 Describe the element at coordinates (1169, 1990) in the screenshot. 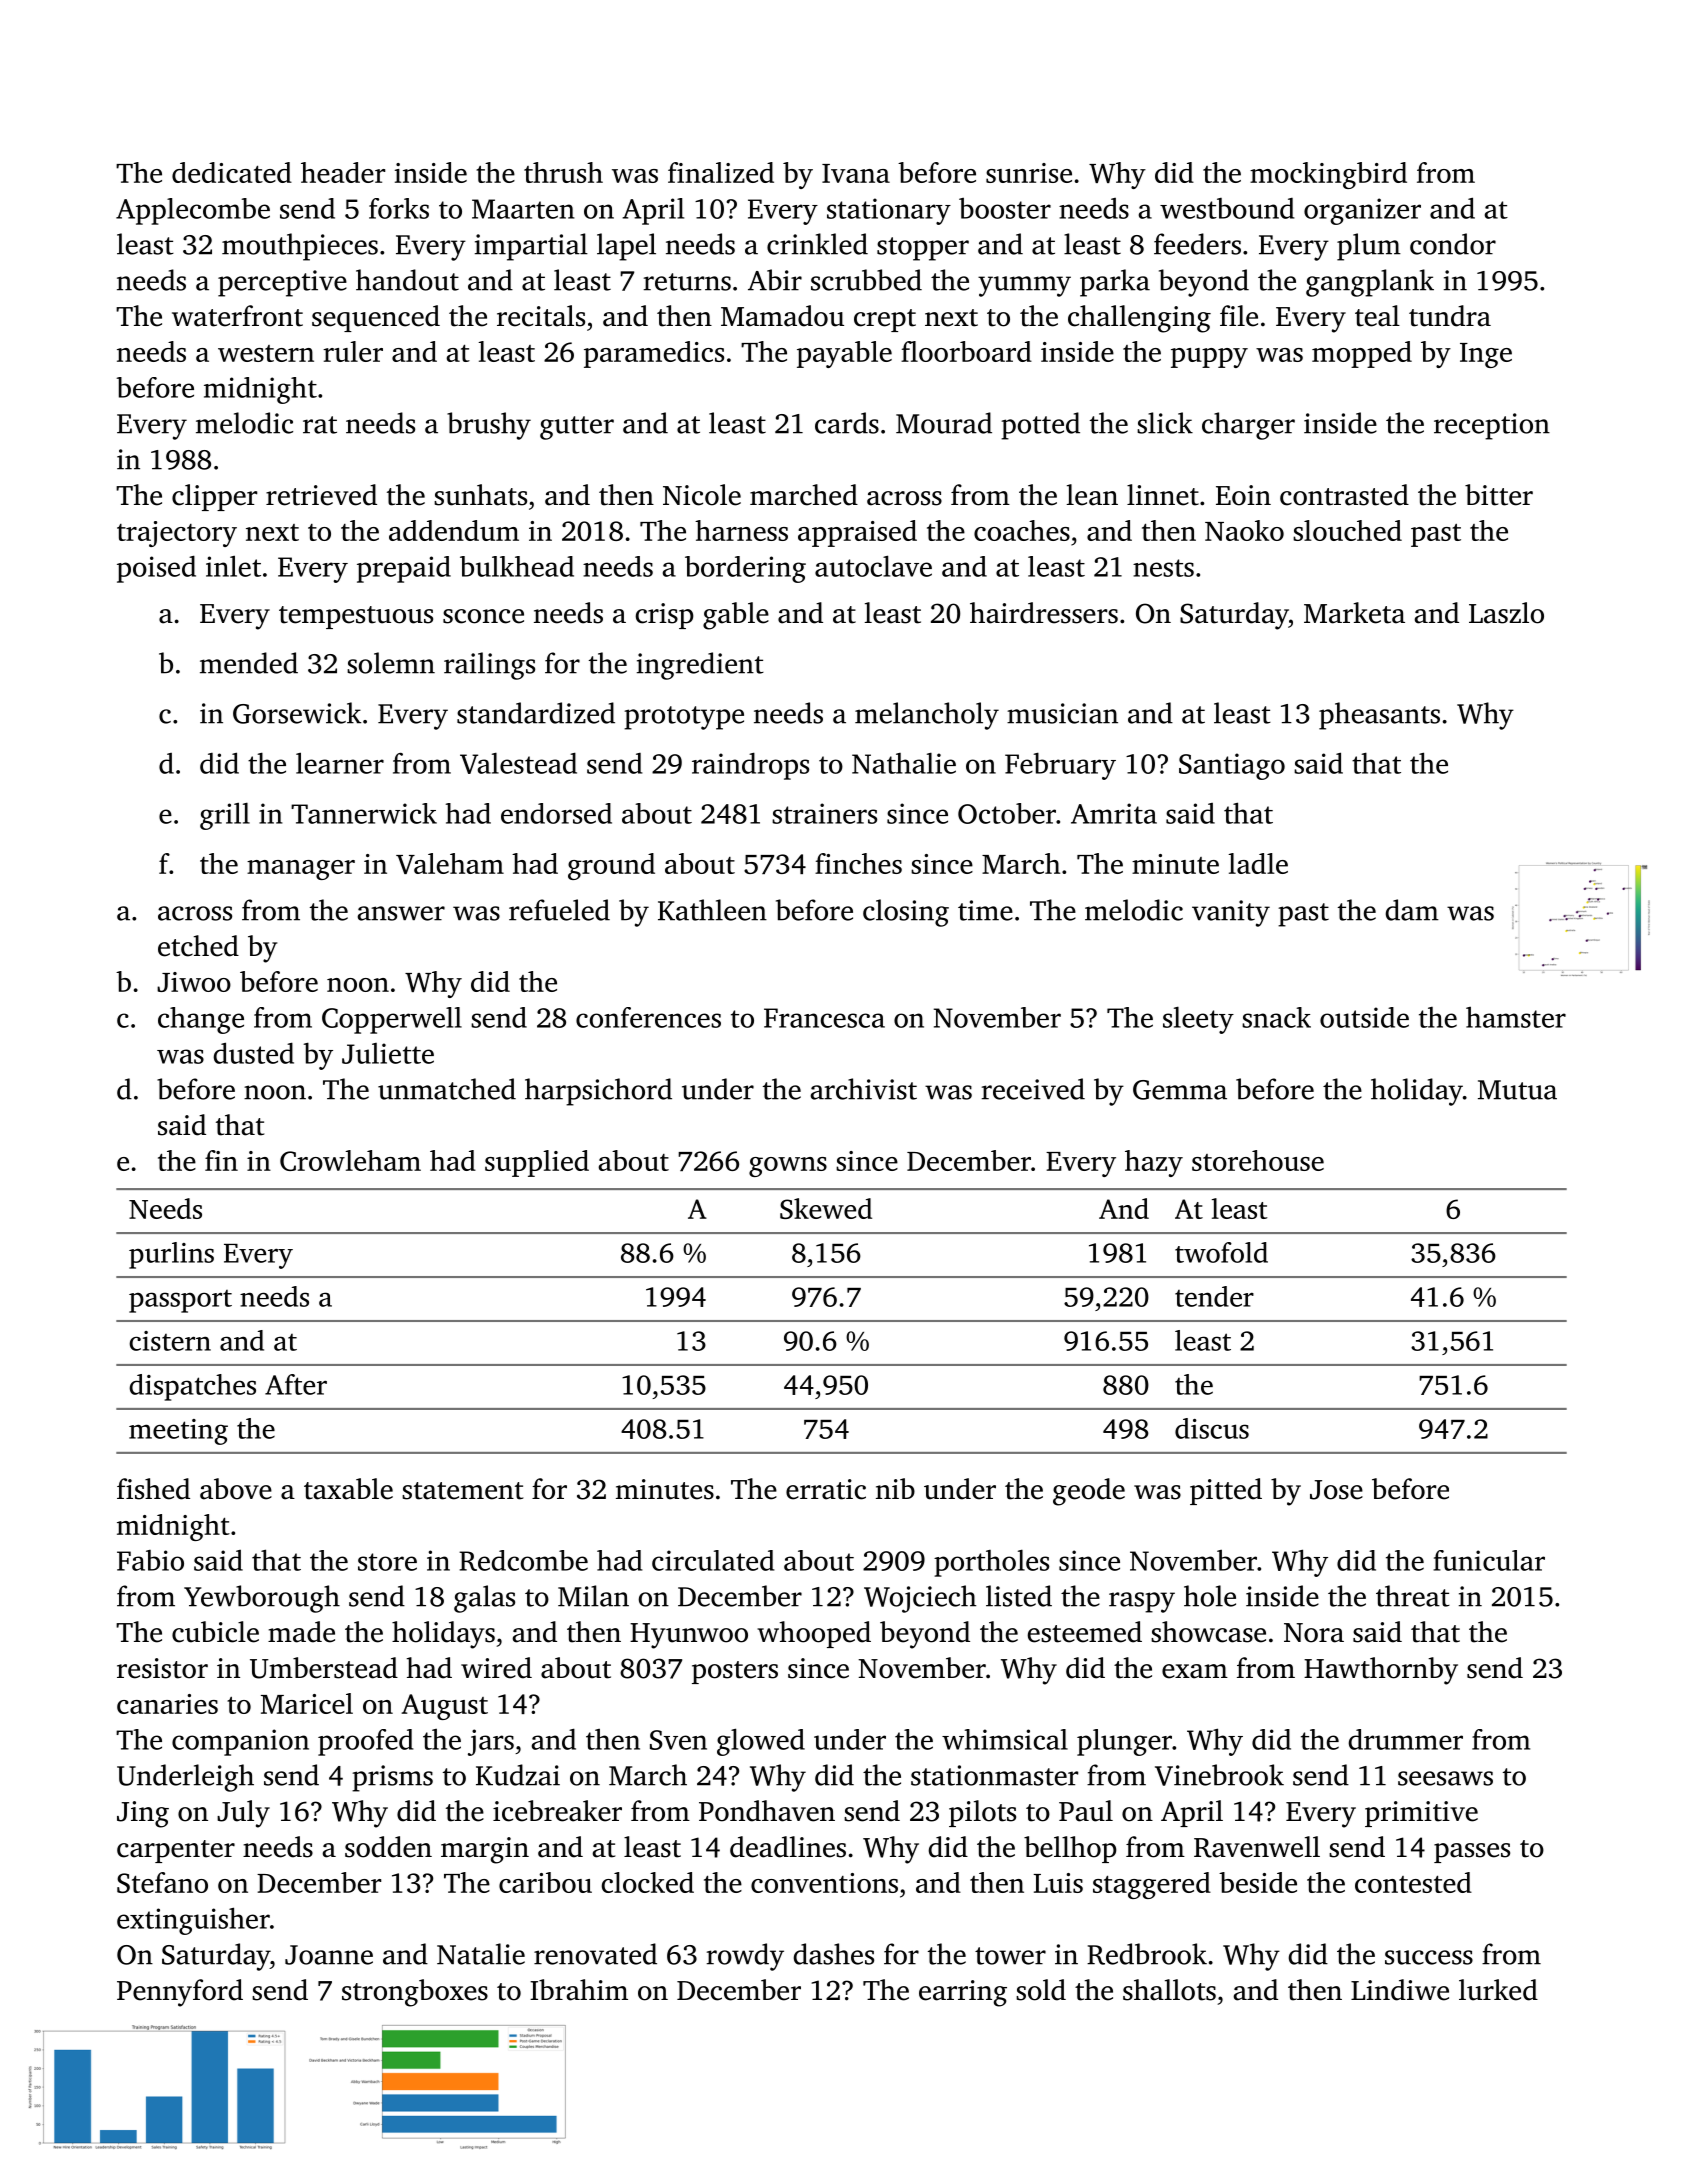

I see `shallots` at that location.
